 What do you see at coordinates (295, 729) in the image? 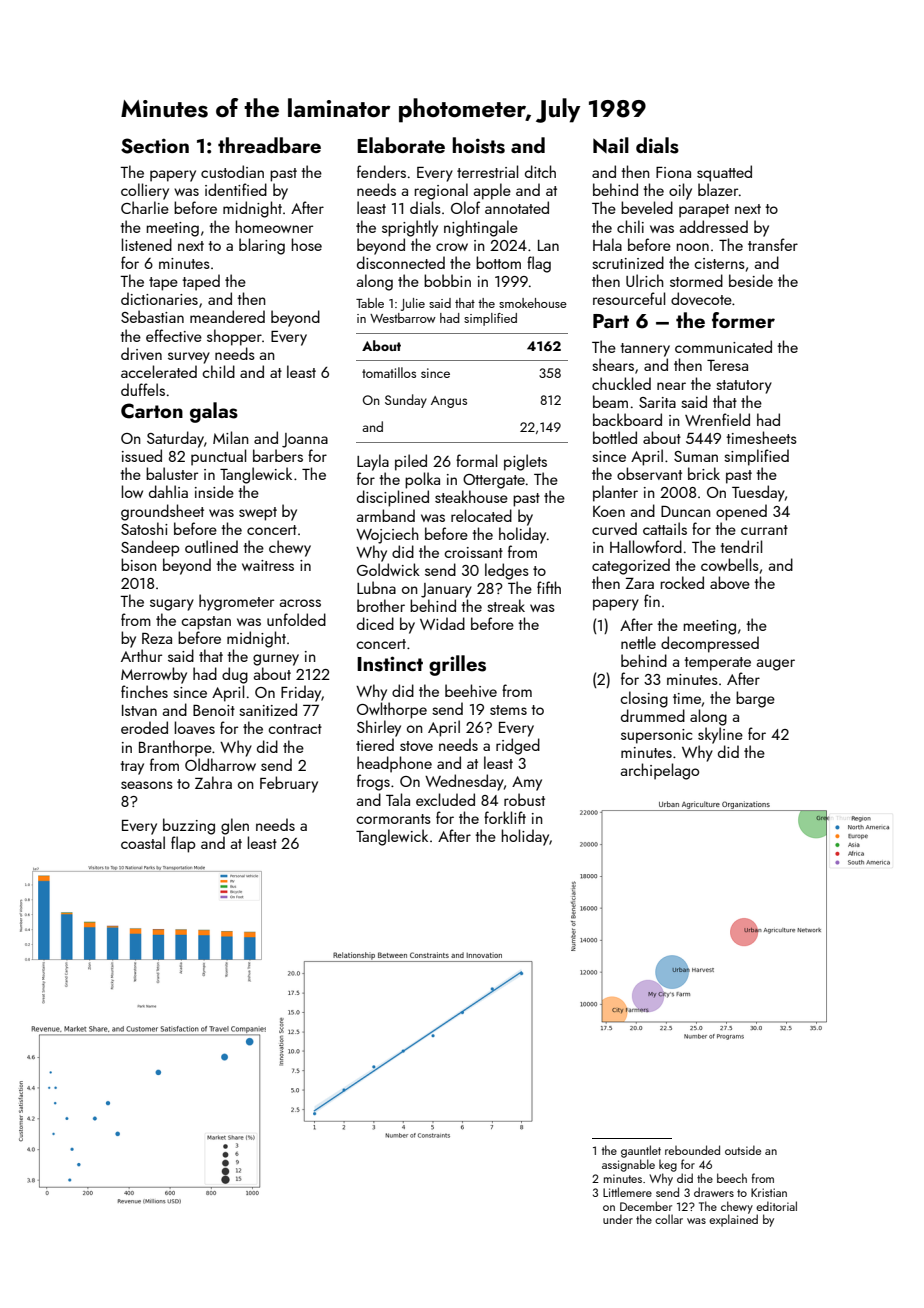
I see `contract` at bounding box center [295, 729].
